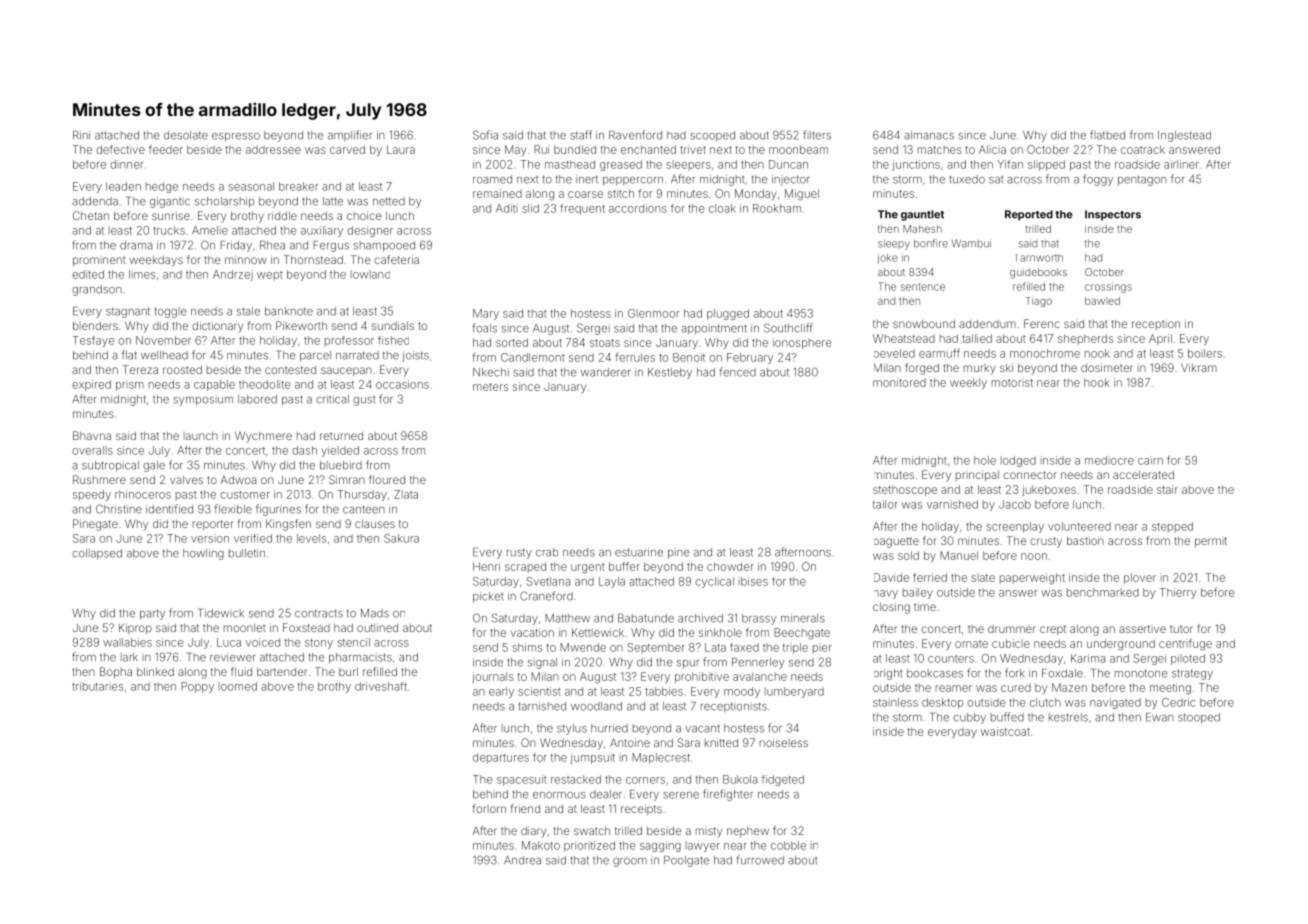 This image has height=924, width=1308. What do you see at coordinates (1062, 673) in the image?
I see `Foxdale` at bounding box center [1062, 673].
